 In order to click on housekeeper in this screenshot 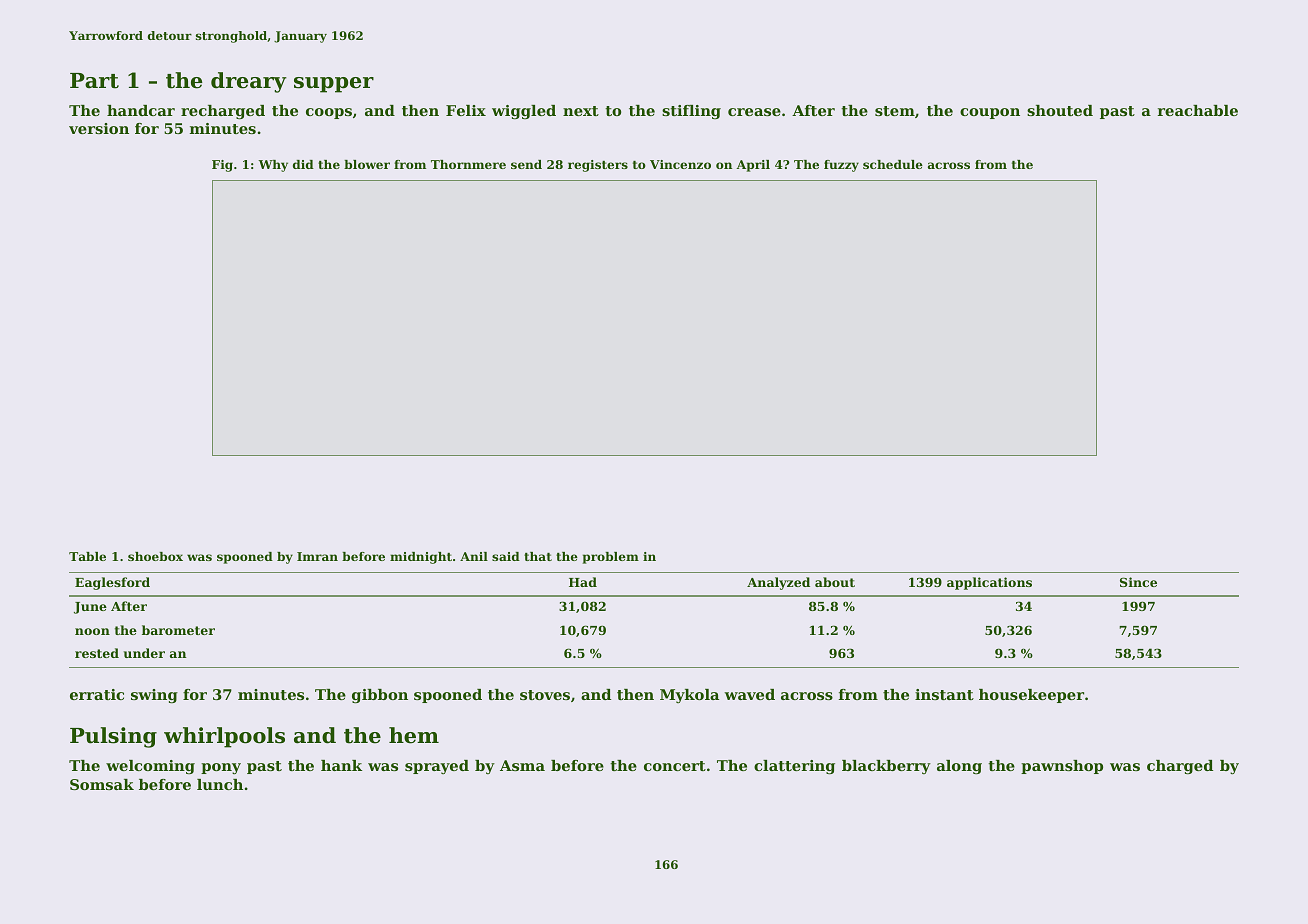, I will do `click(1031, 696)`.
